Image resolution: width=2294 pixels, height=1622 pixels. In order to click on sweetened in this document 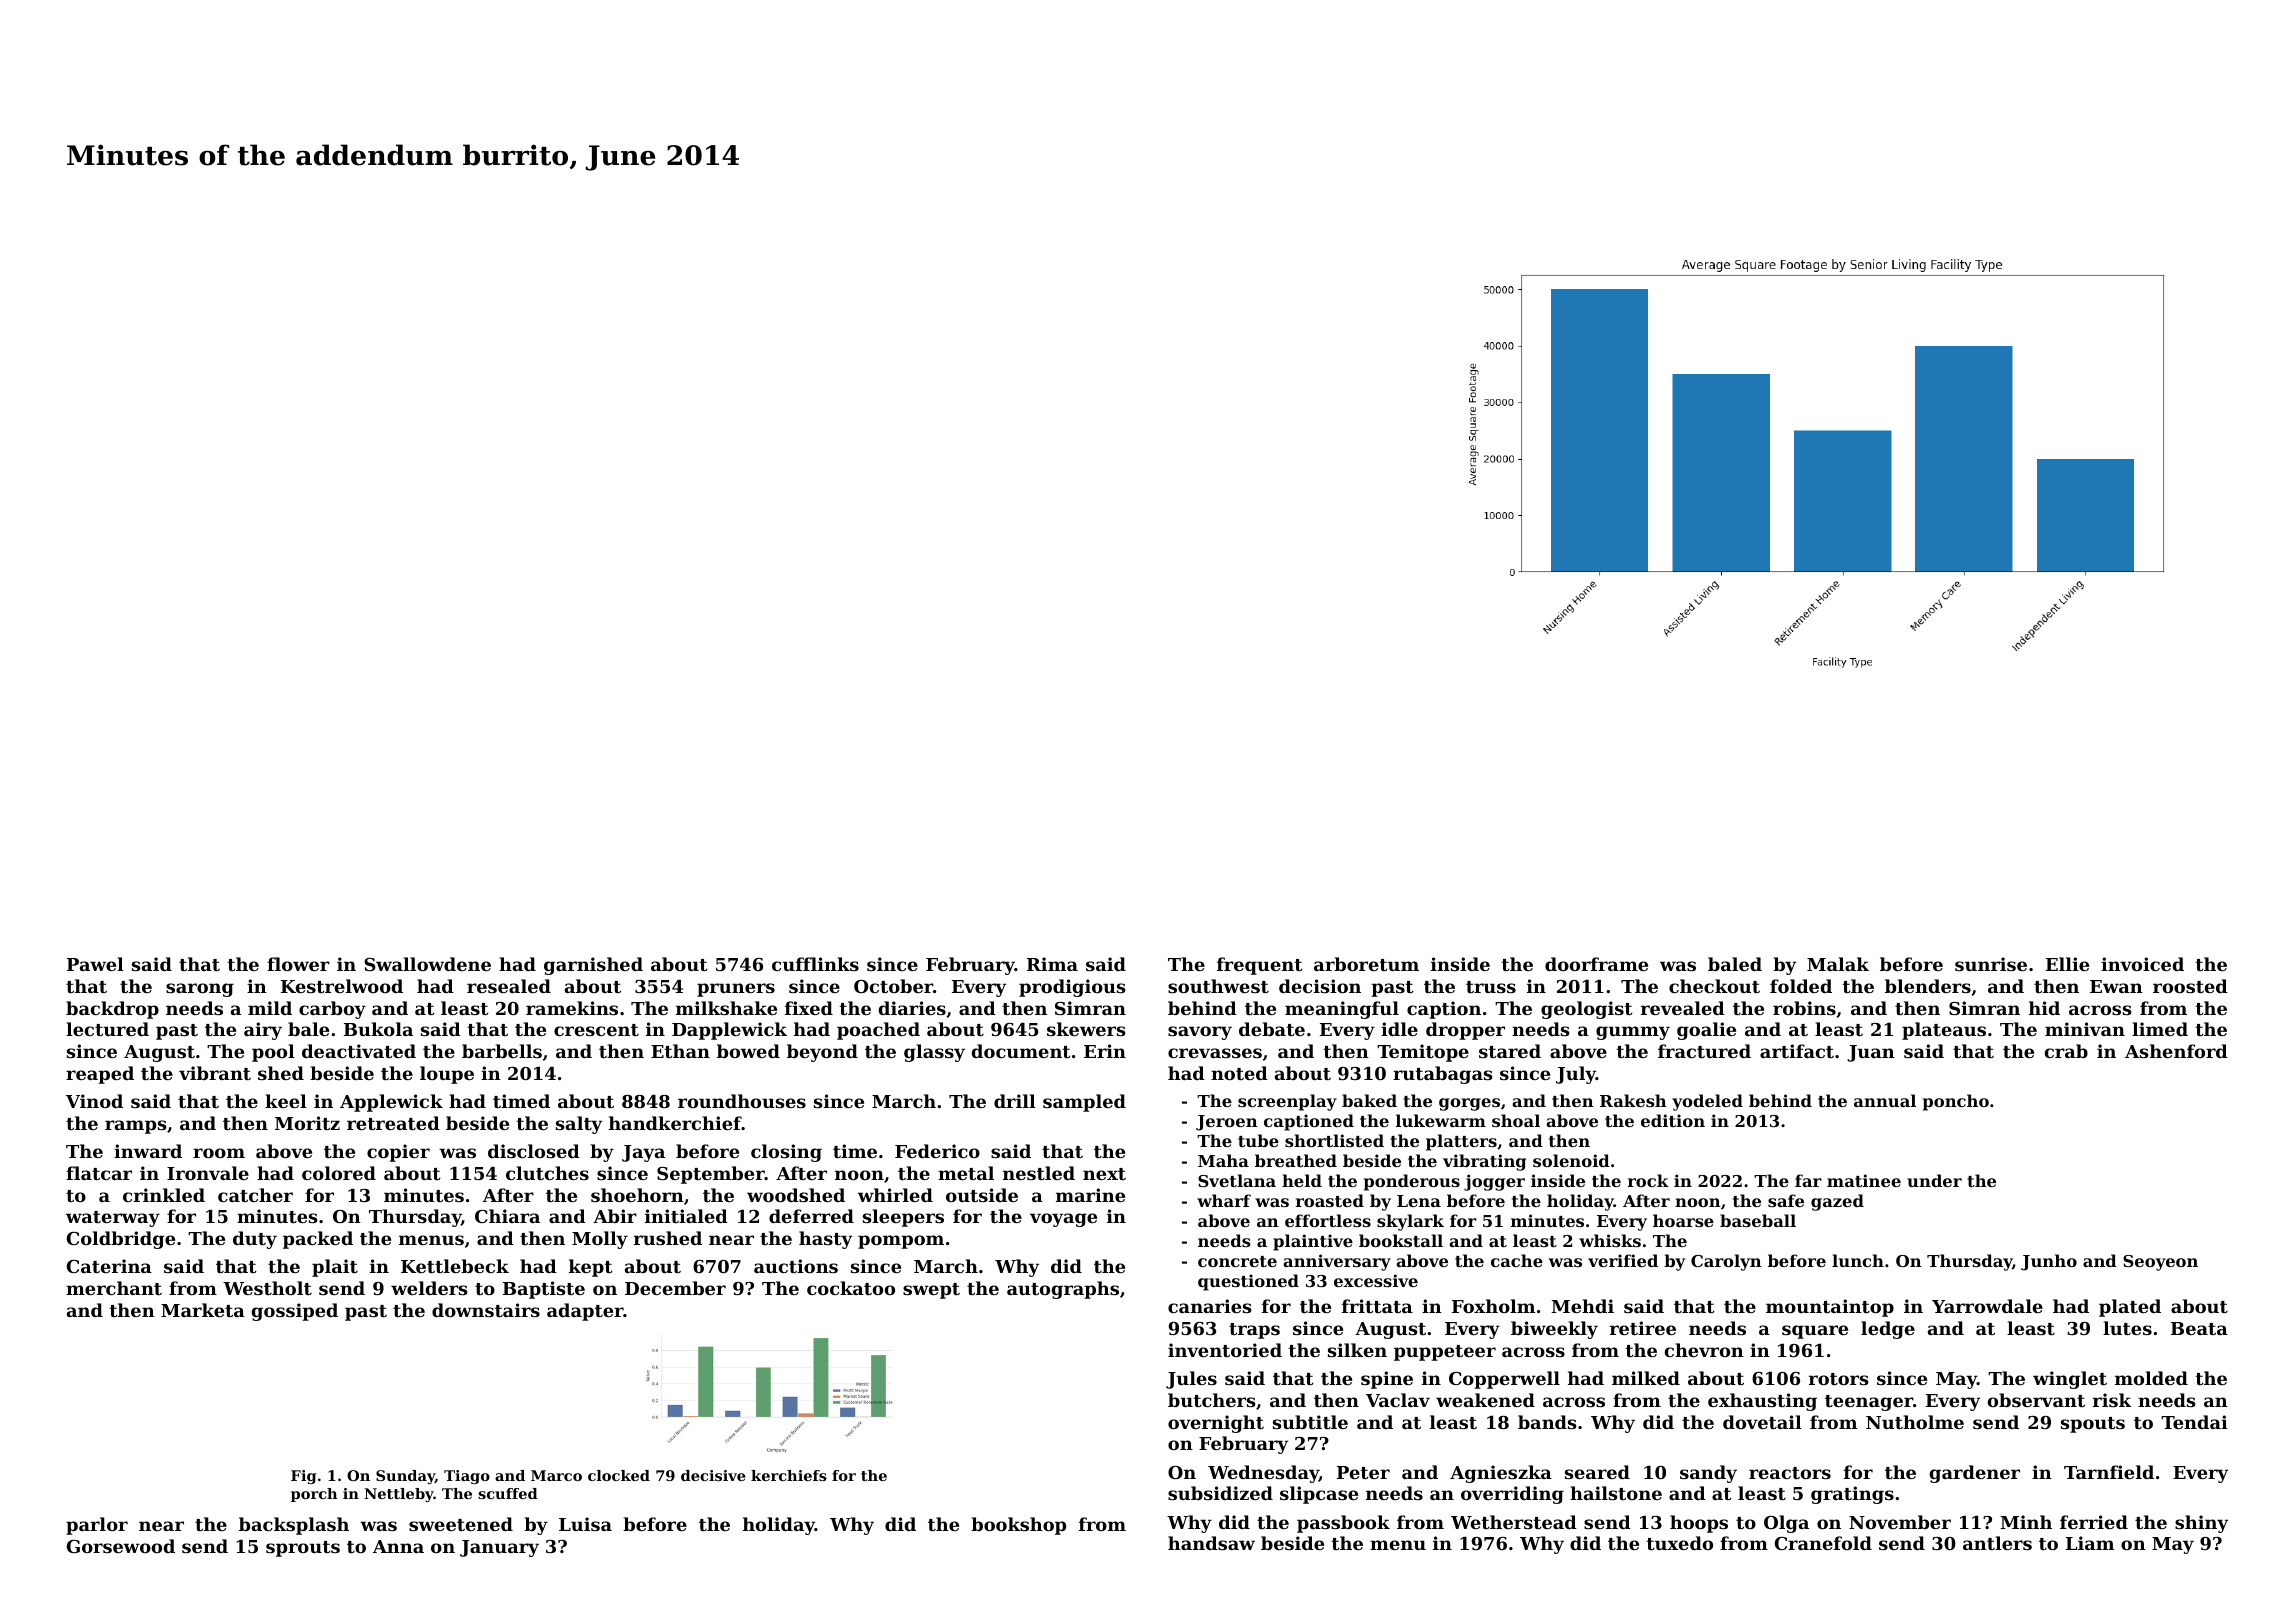, I will do `click(461, 1524)`.
